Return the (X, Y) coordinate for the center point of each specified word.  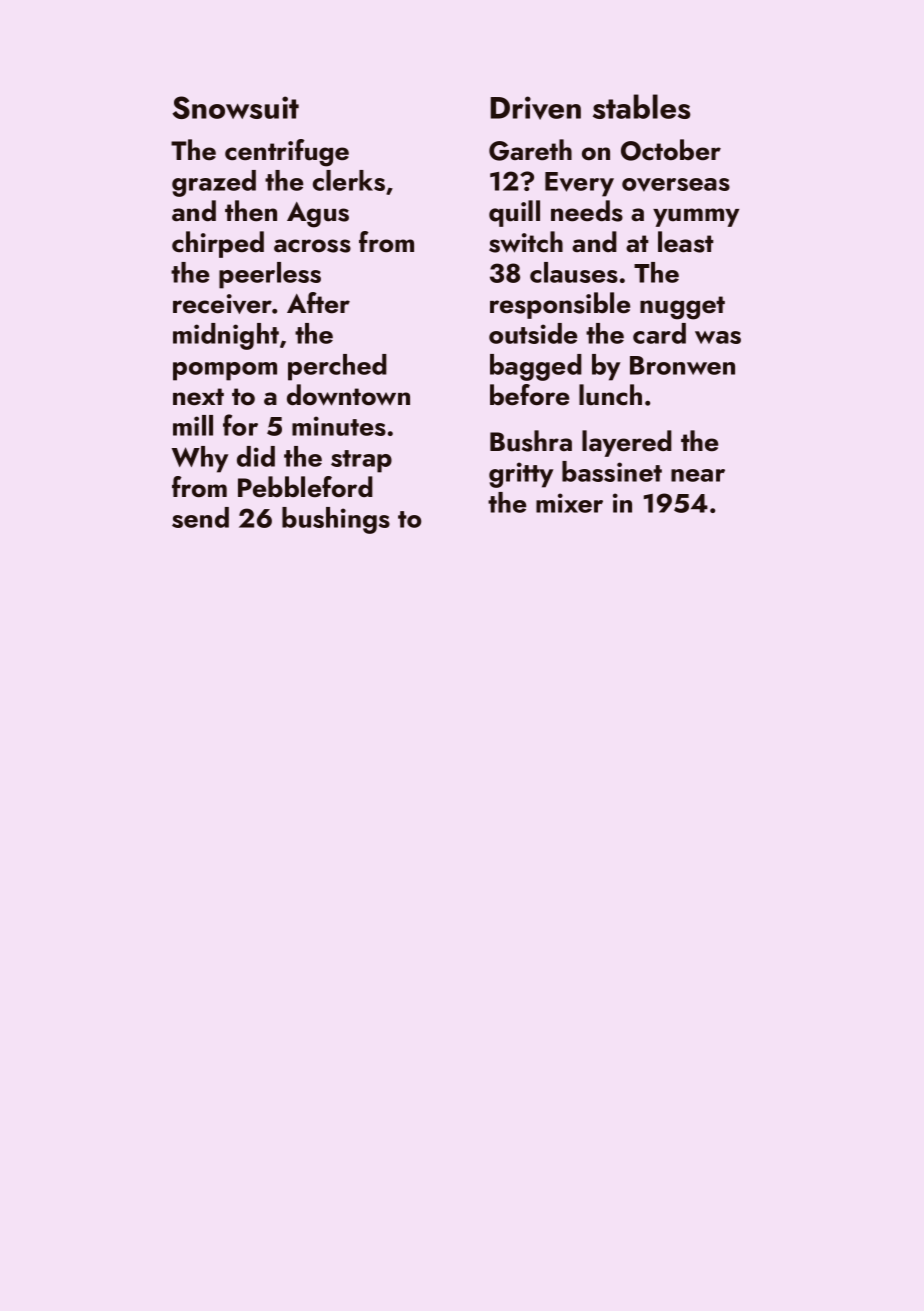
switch (526, 242)
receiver (222, 304)
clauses (574, 272)
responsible (560, 305)
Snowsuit (235, 107)
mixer (569, 503)
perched (337, 367)
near (698, 475)
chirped (218, 244)
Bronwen (682, 365)
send (200, 517)
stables (641, 106)
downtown (348, 395)
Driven (536, 108)
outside (533, 333)
